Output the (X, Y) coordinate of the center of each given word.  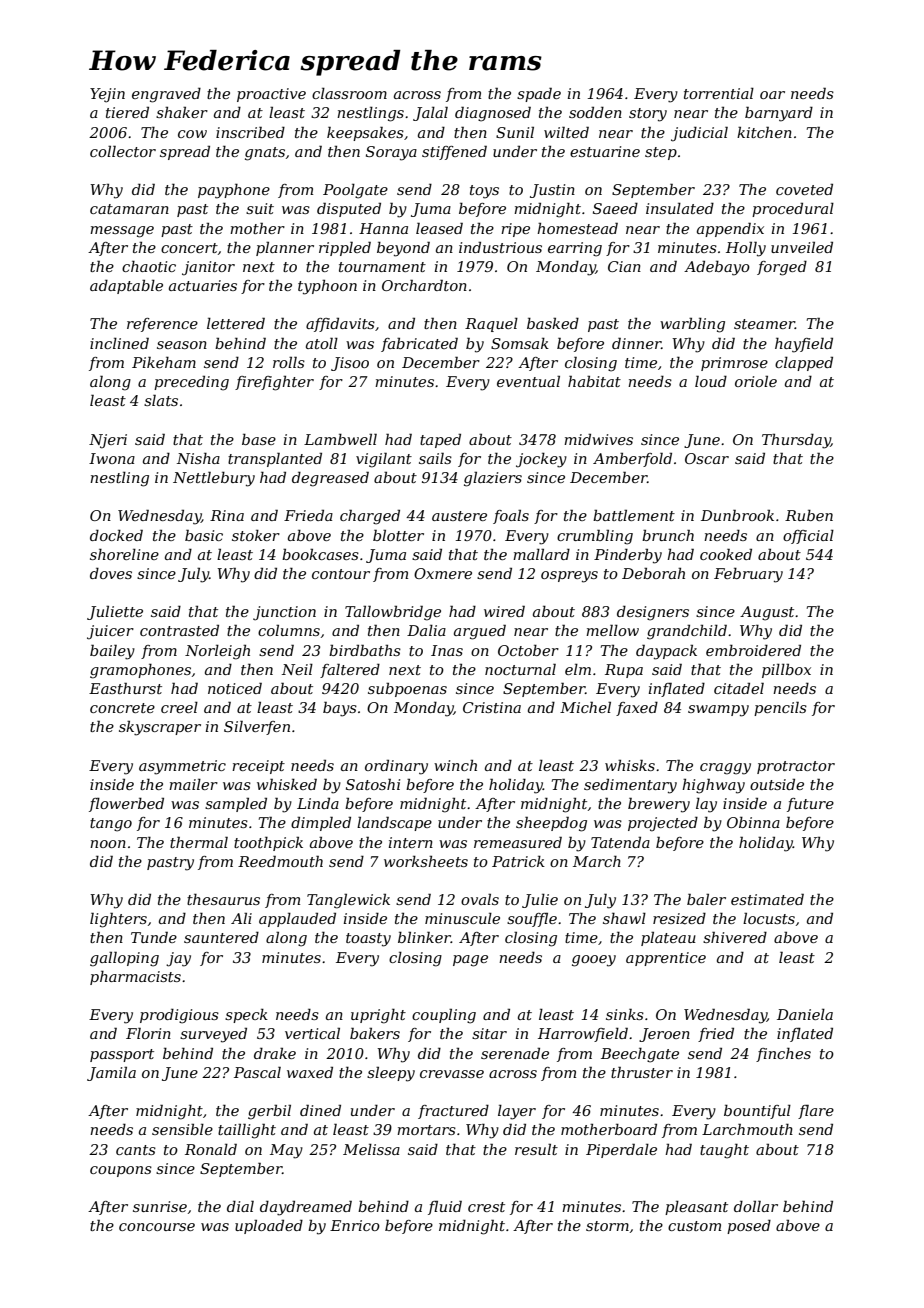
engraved (166, 95)
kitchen (764, 132)
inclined (119, 343)
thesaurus (223, 899)
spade (539, 94)
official (808, 537)
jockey (541, 460)
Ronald (211, 1149)
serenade (515, 1053)
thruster (642, 1072)
